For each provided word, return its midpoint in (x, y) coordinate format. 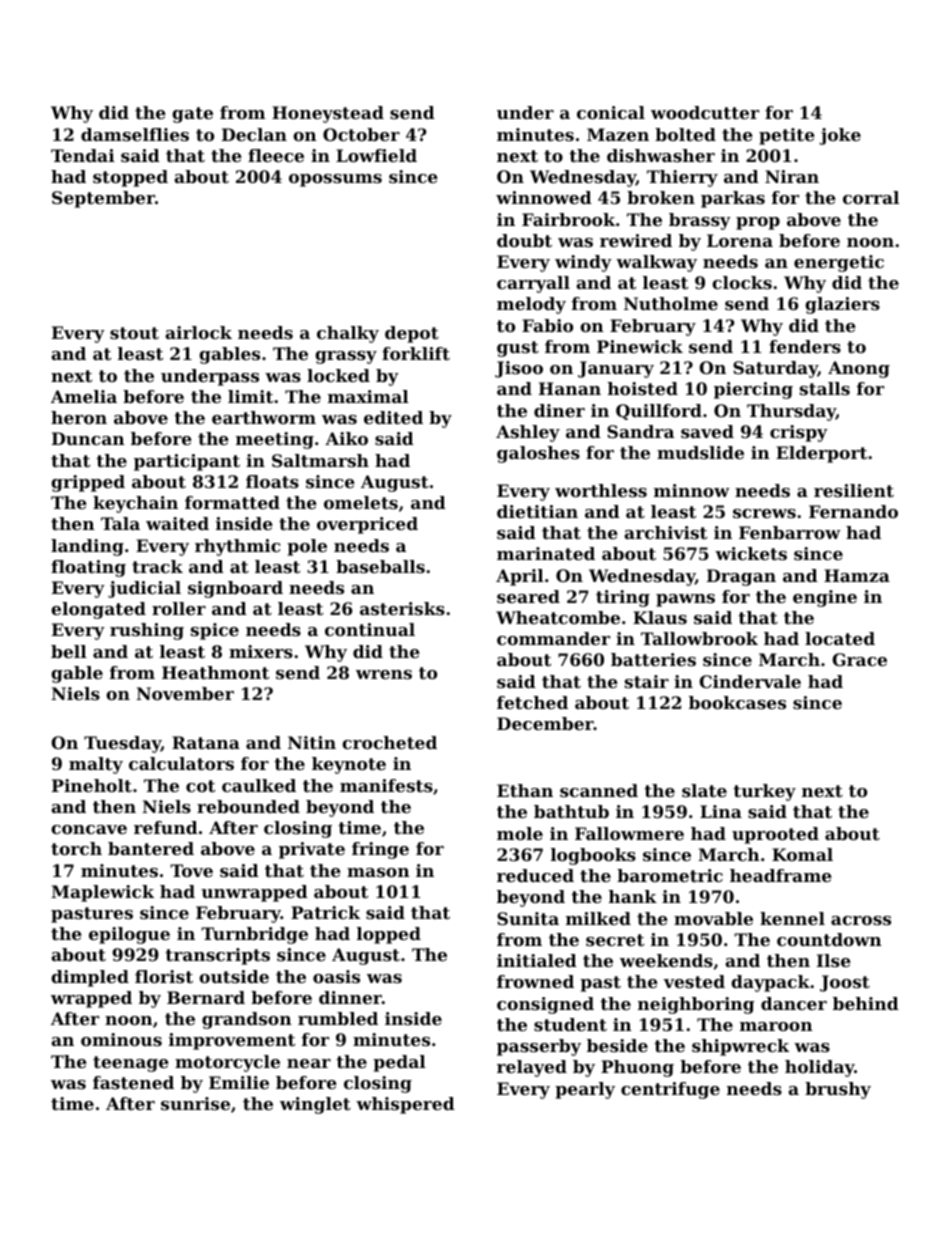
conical (611, 112)
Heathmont (215, 672)
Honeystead (328, 114)
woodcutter (705, 112)
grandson (247, 1020)
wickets (751, 553)
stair (647, 681)
